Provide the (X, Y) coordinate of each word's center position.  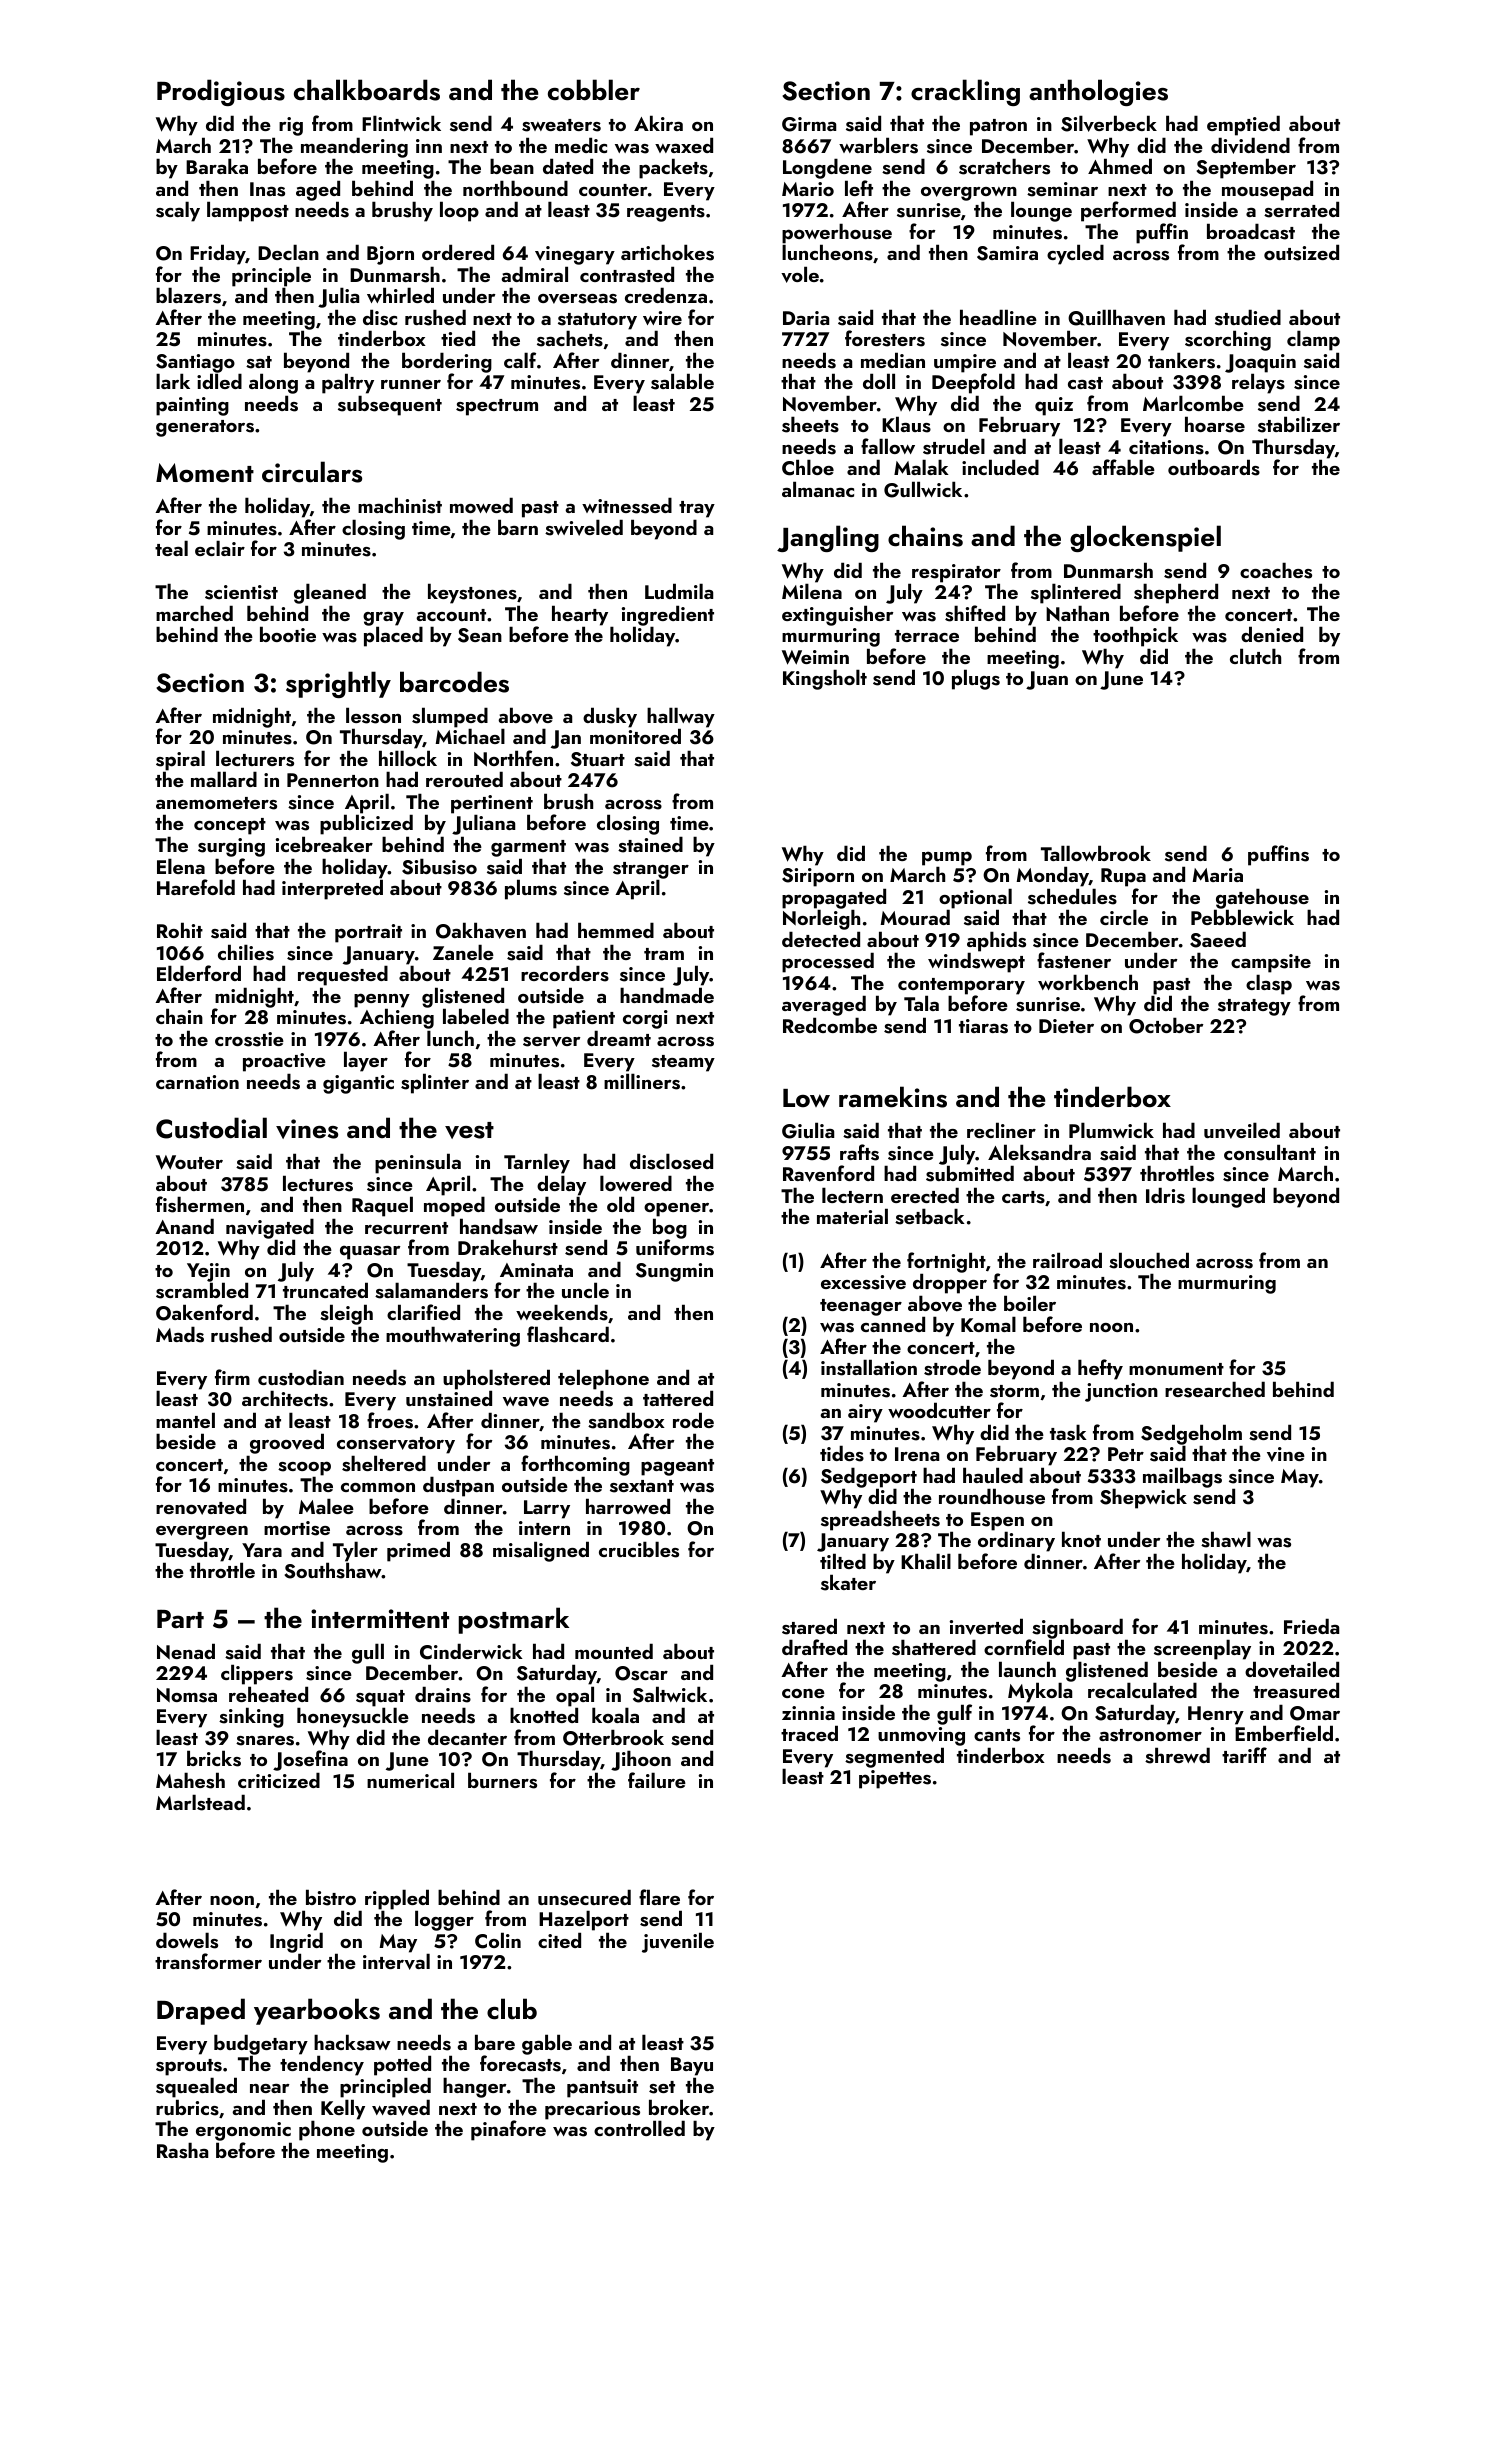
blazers (188, 295)
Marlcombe (1193, 403)
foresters (885, 338)
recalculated (1142, 1690)
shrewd (1177, 1755)
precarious (592, 2110)
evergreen (202, 1533)
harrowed (628, 1506)
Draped (201, 2011)
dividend (1250, 145)
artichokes (667, 252)
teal (171, 548)
